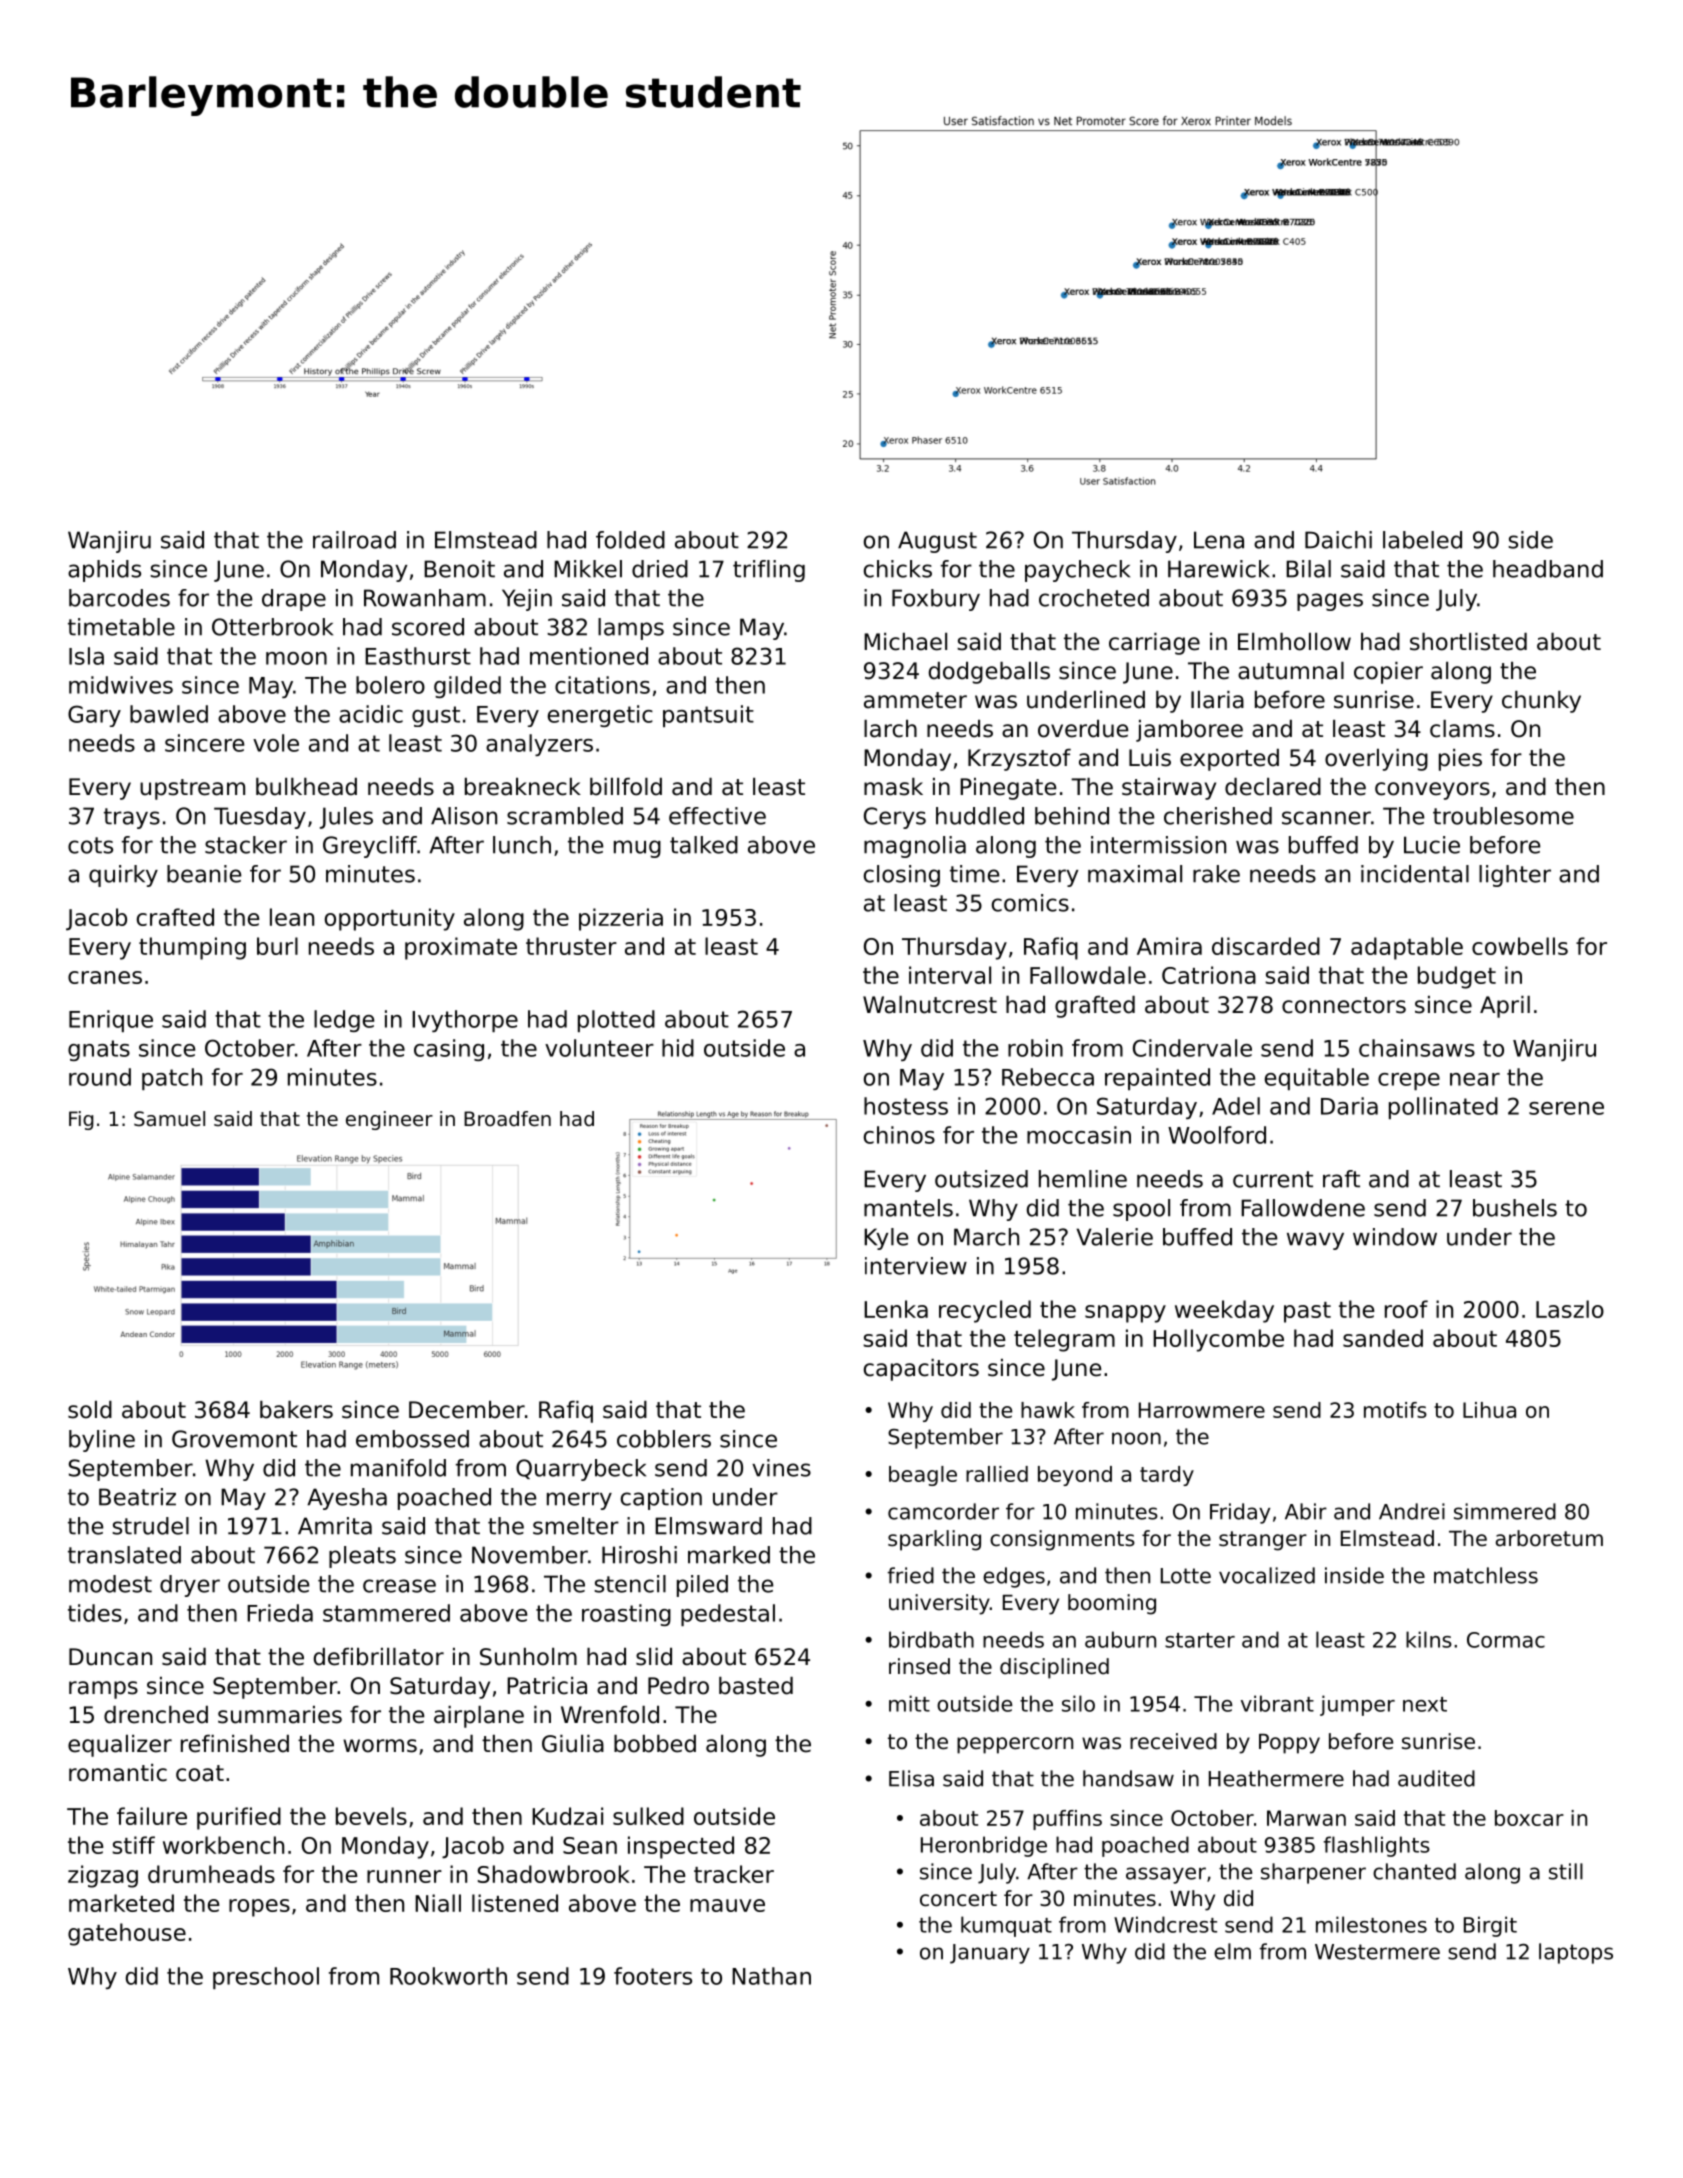 The height and width of the screenshot is (2178, 1683). What do you see at coordinates (902, 876) in the screenshot?
I see `closing` at bounding box center [902, 876].
